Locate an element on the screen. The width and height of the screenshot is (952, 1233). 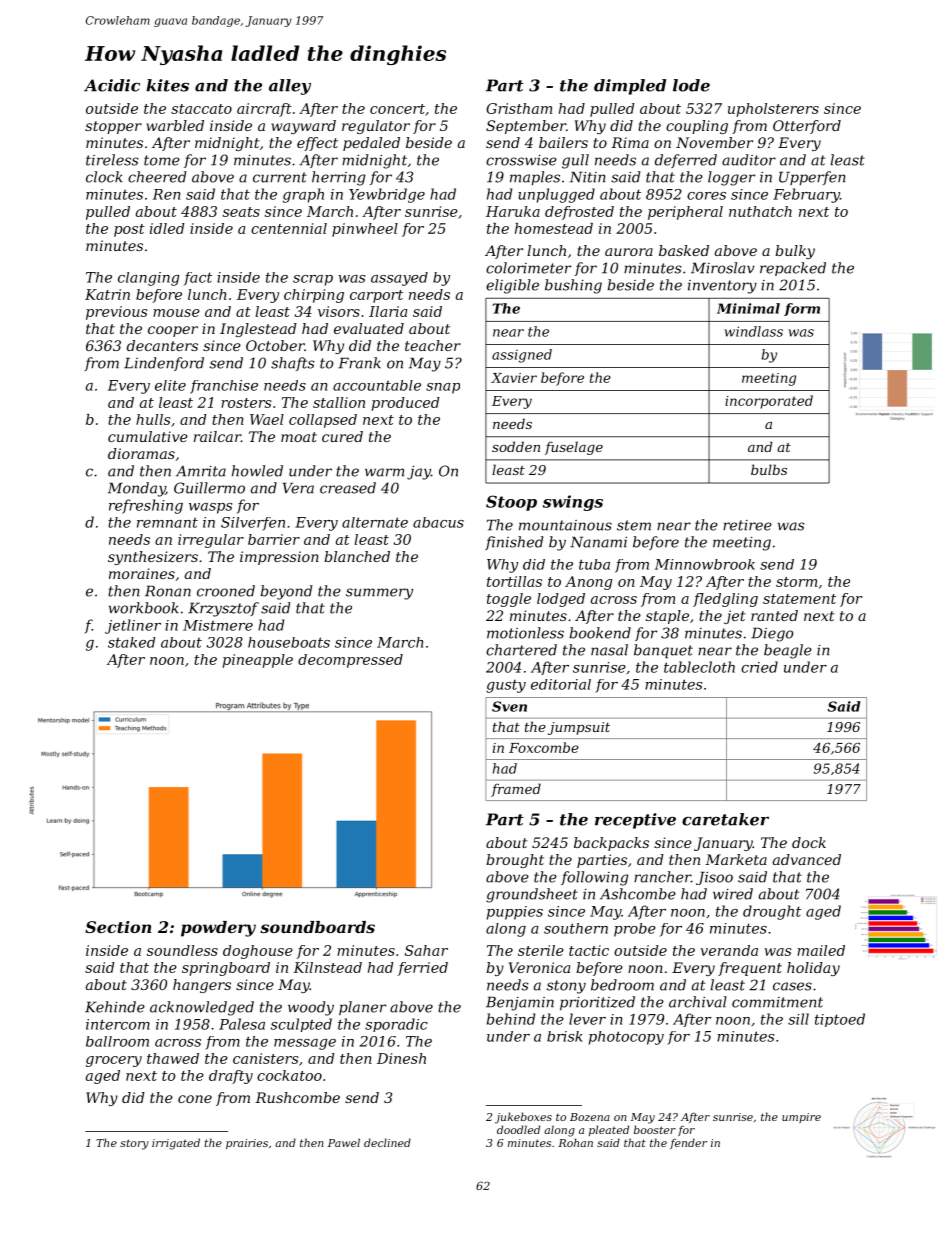
coupling is located at coordinates (697, 127).
